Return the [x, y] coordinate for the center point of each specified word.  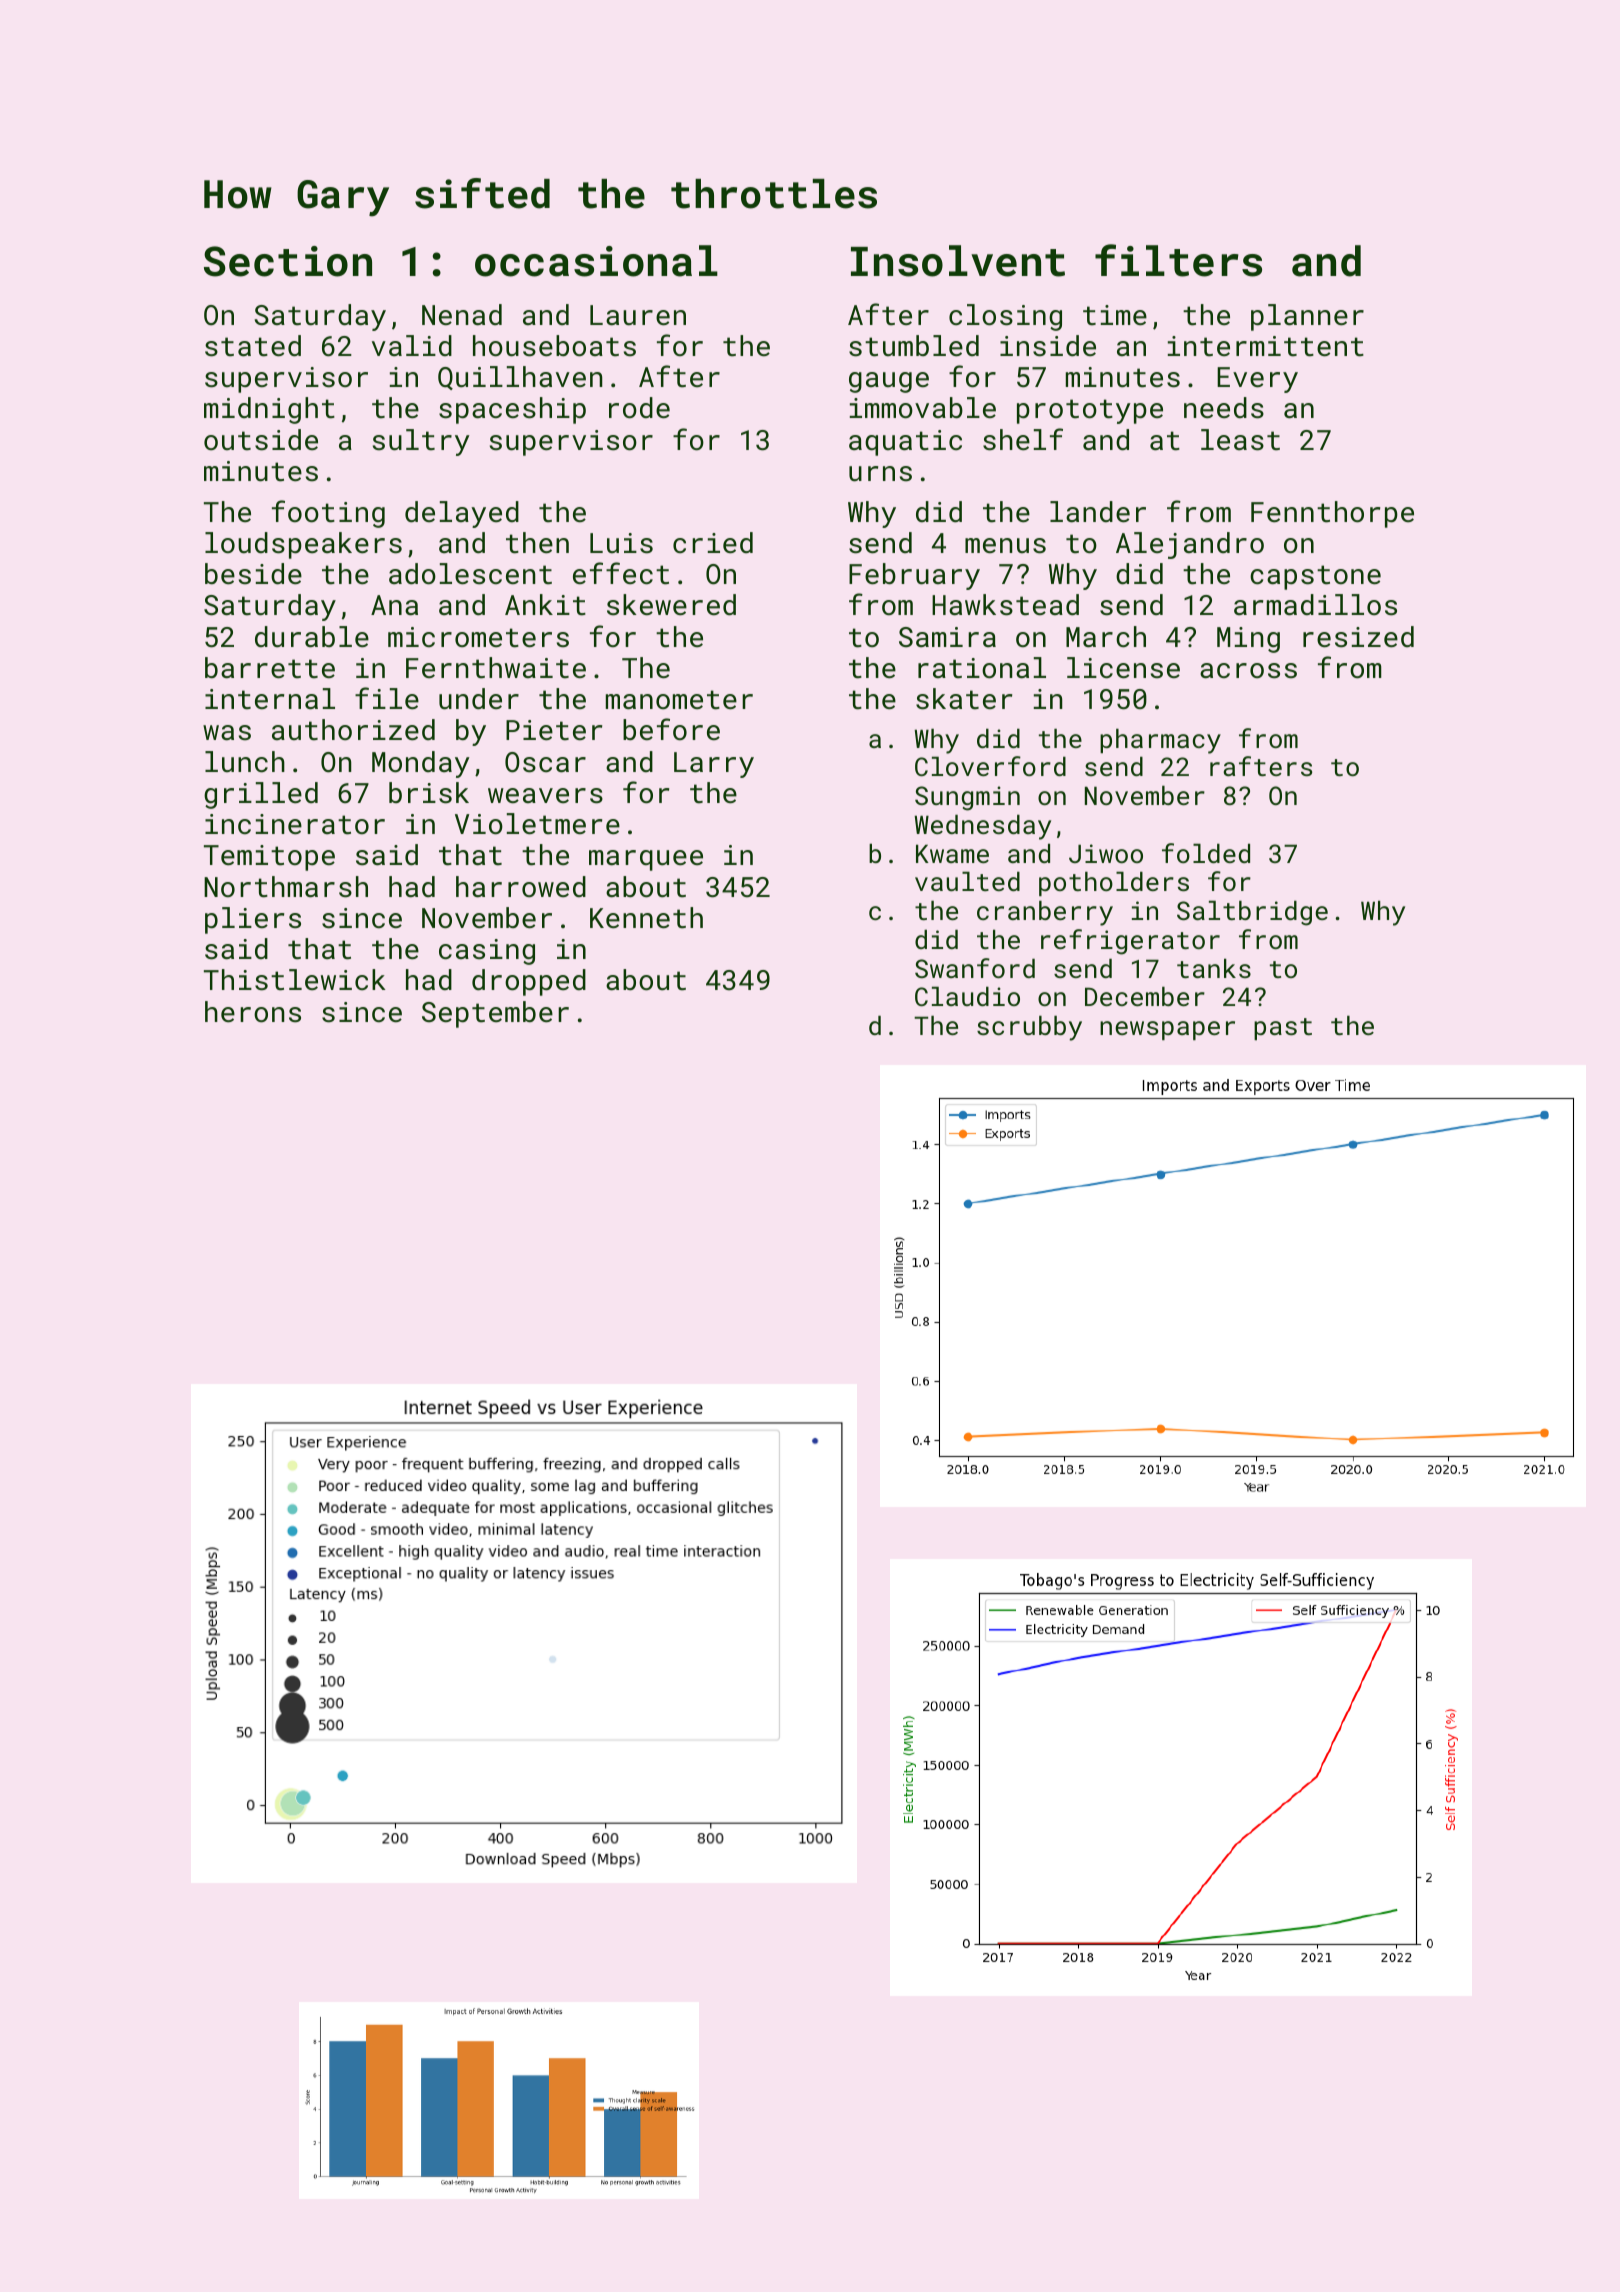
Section [288, 261]
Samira [947, 637]
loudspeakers [303, 545]
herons [253, 1012]
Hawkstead [1005, 605]
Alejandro [1190, 545]
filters [1178, 260]
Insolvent [958, 261]
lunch [245, 762]
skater [964, 699]
